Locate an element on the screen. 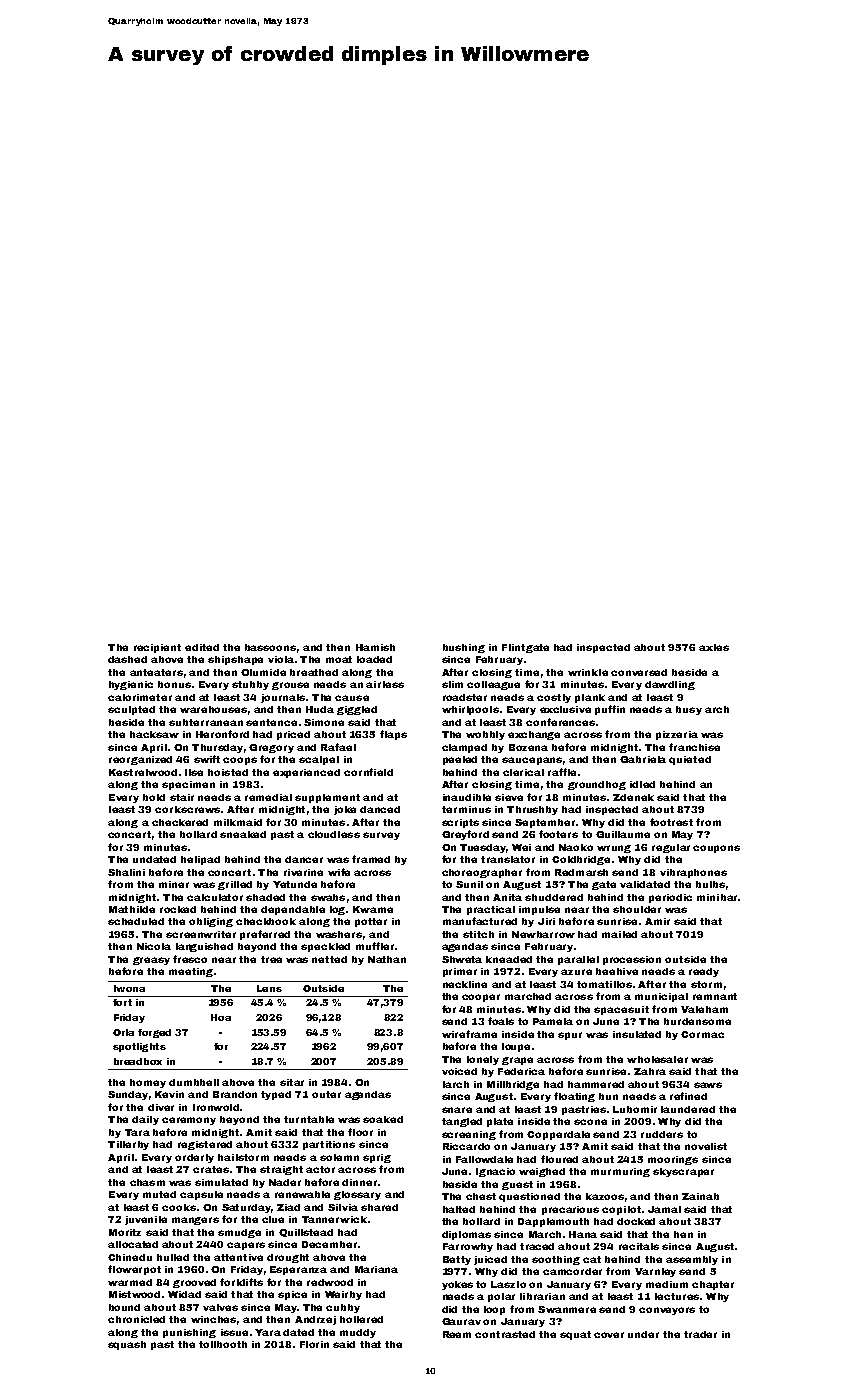  bushing is located at coordinates (464, 648).
